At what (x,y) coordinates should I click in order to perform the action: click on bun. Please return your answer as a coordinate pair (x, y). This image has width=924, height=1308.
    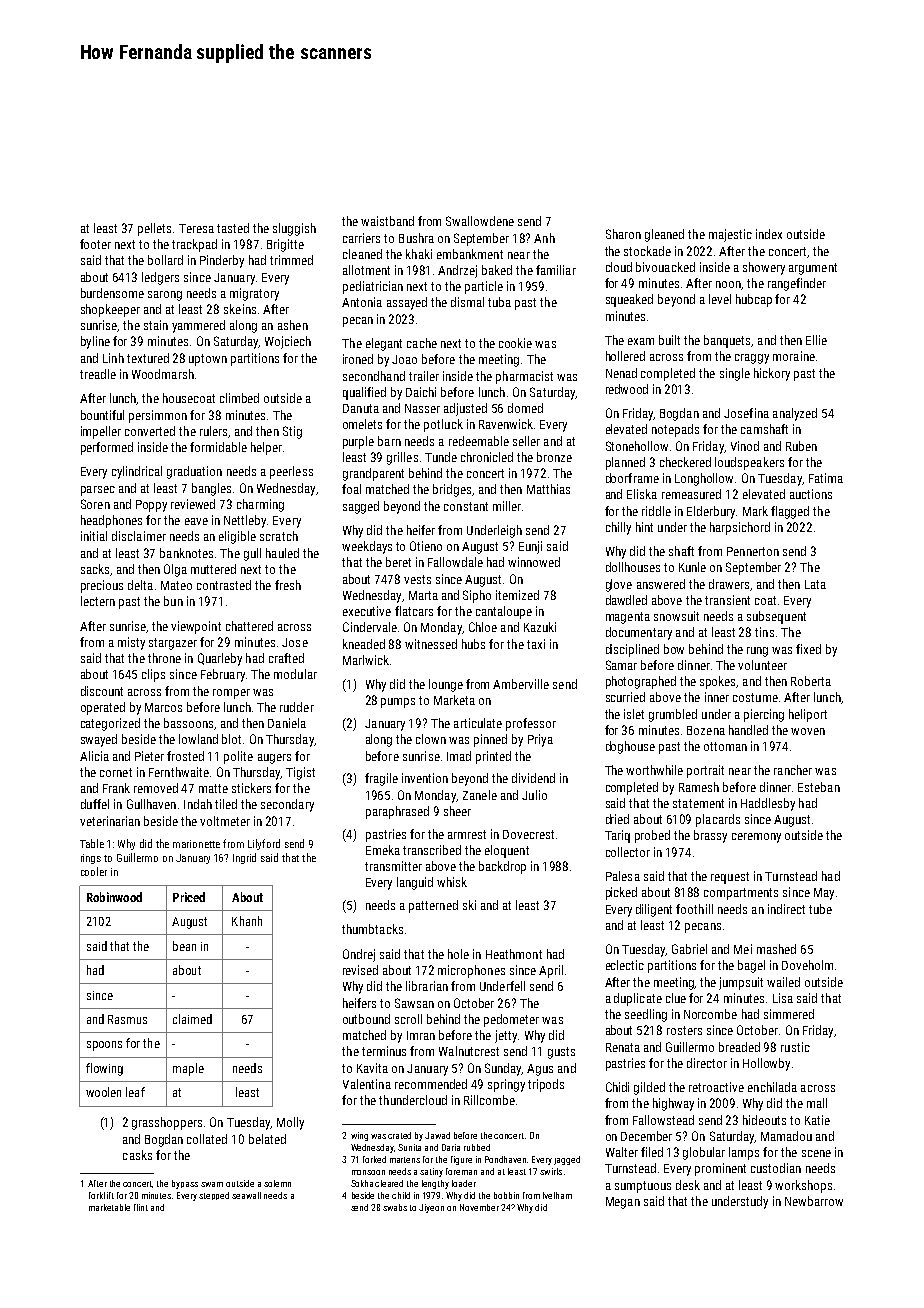
    Looking at the image, I should click on (173, 601).
